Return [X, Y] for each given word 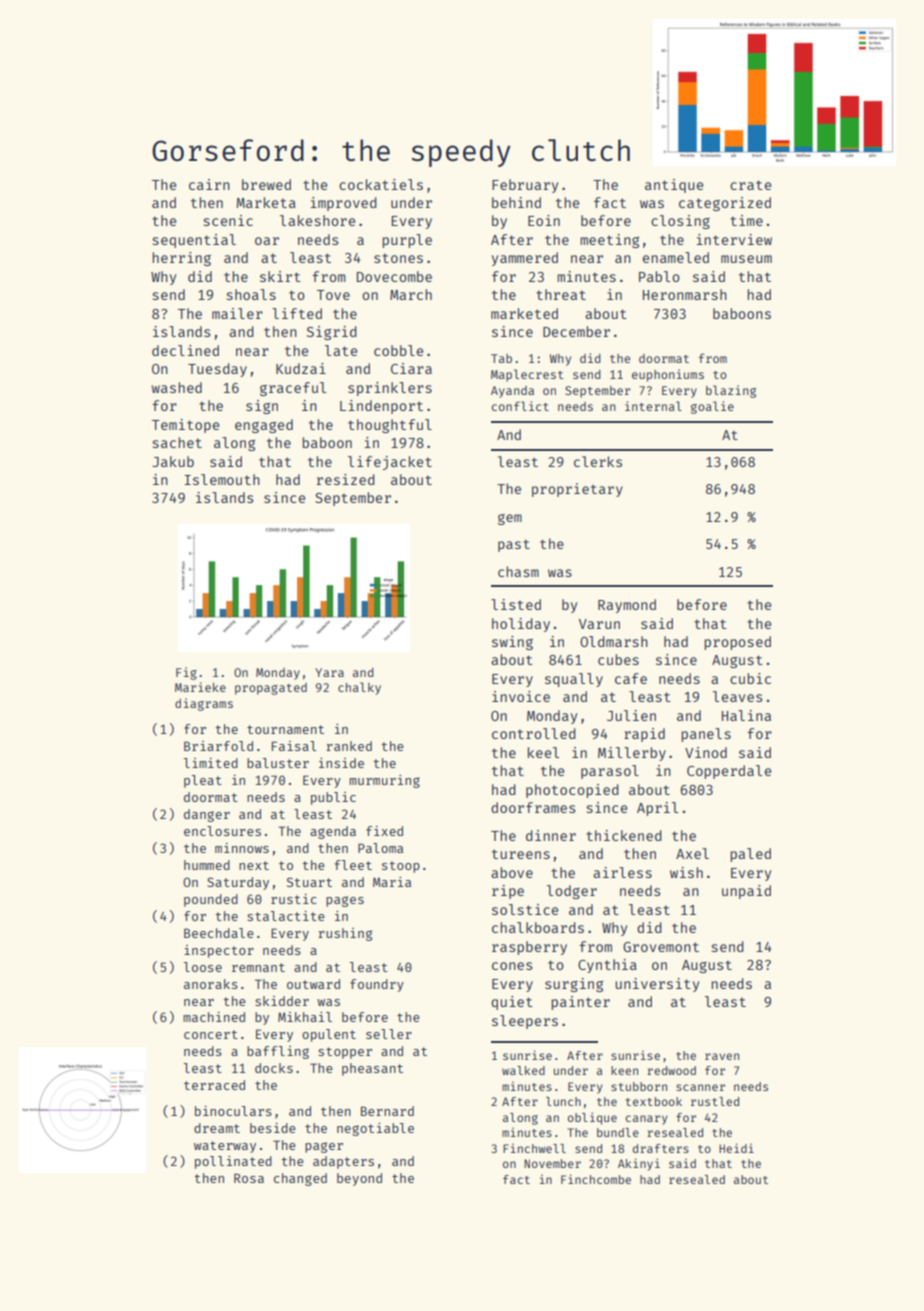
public [333, 798]
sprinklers [390, 389]
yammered [525, 259]
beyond [359, 1179]
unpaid [746, 892]
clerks [598, 461]
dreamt [217, 1128]
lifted [297, 313]
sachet [177, 442]
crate [751, 185]
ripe [508, 892]
